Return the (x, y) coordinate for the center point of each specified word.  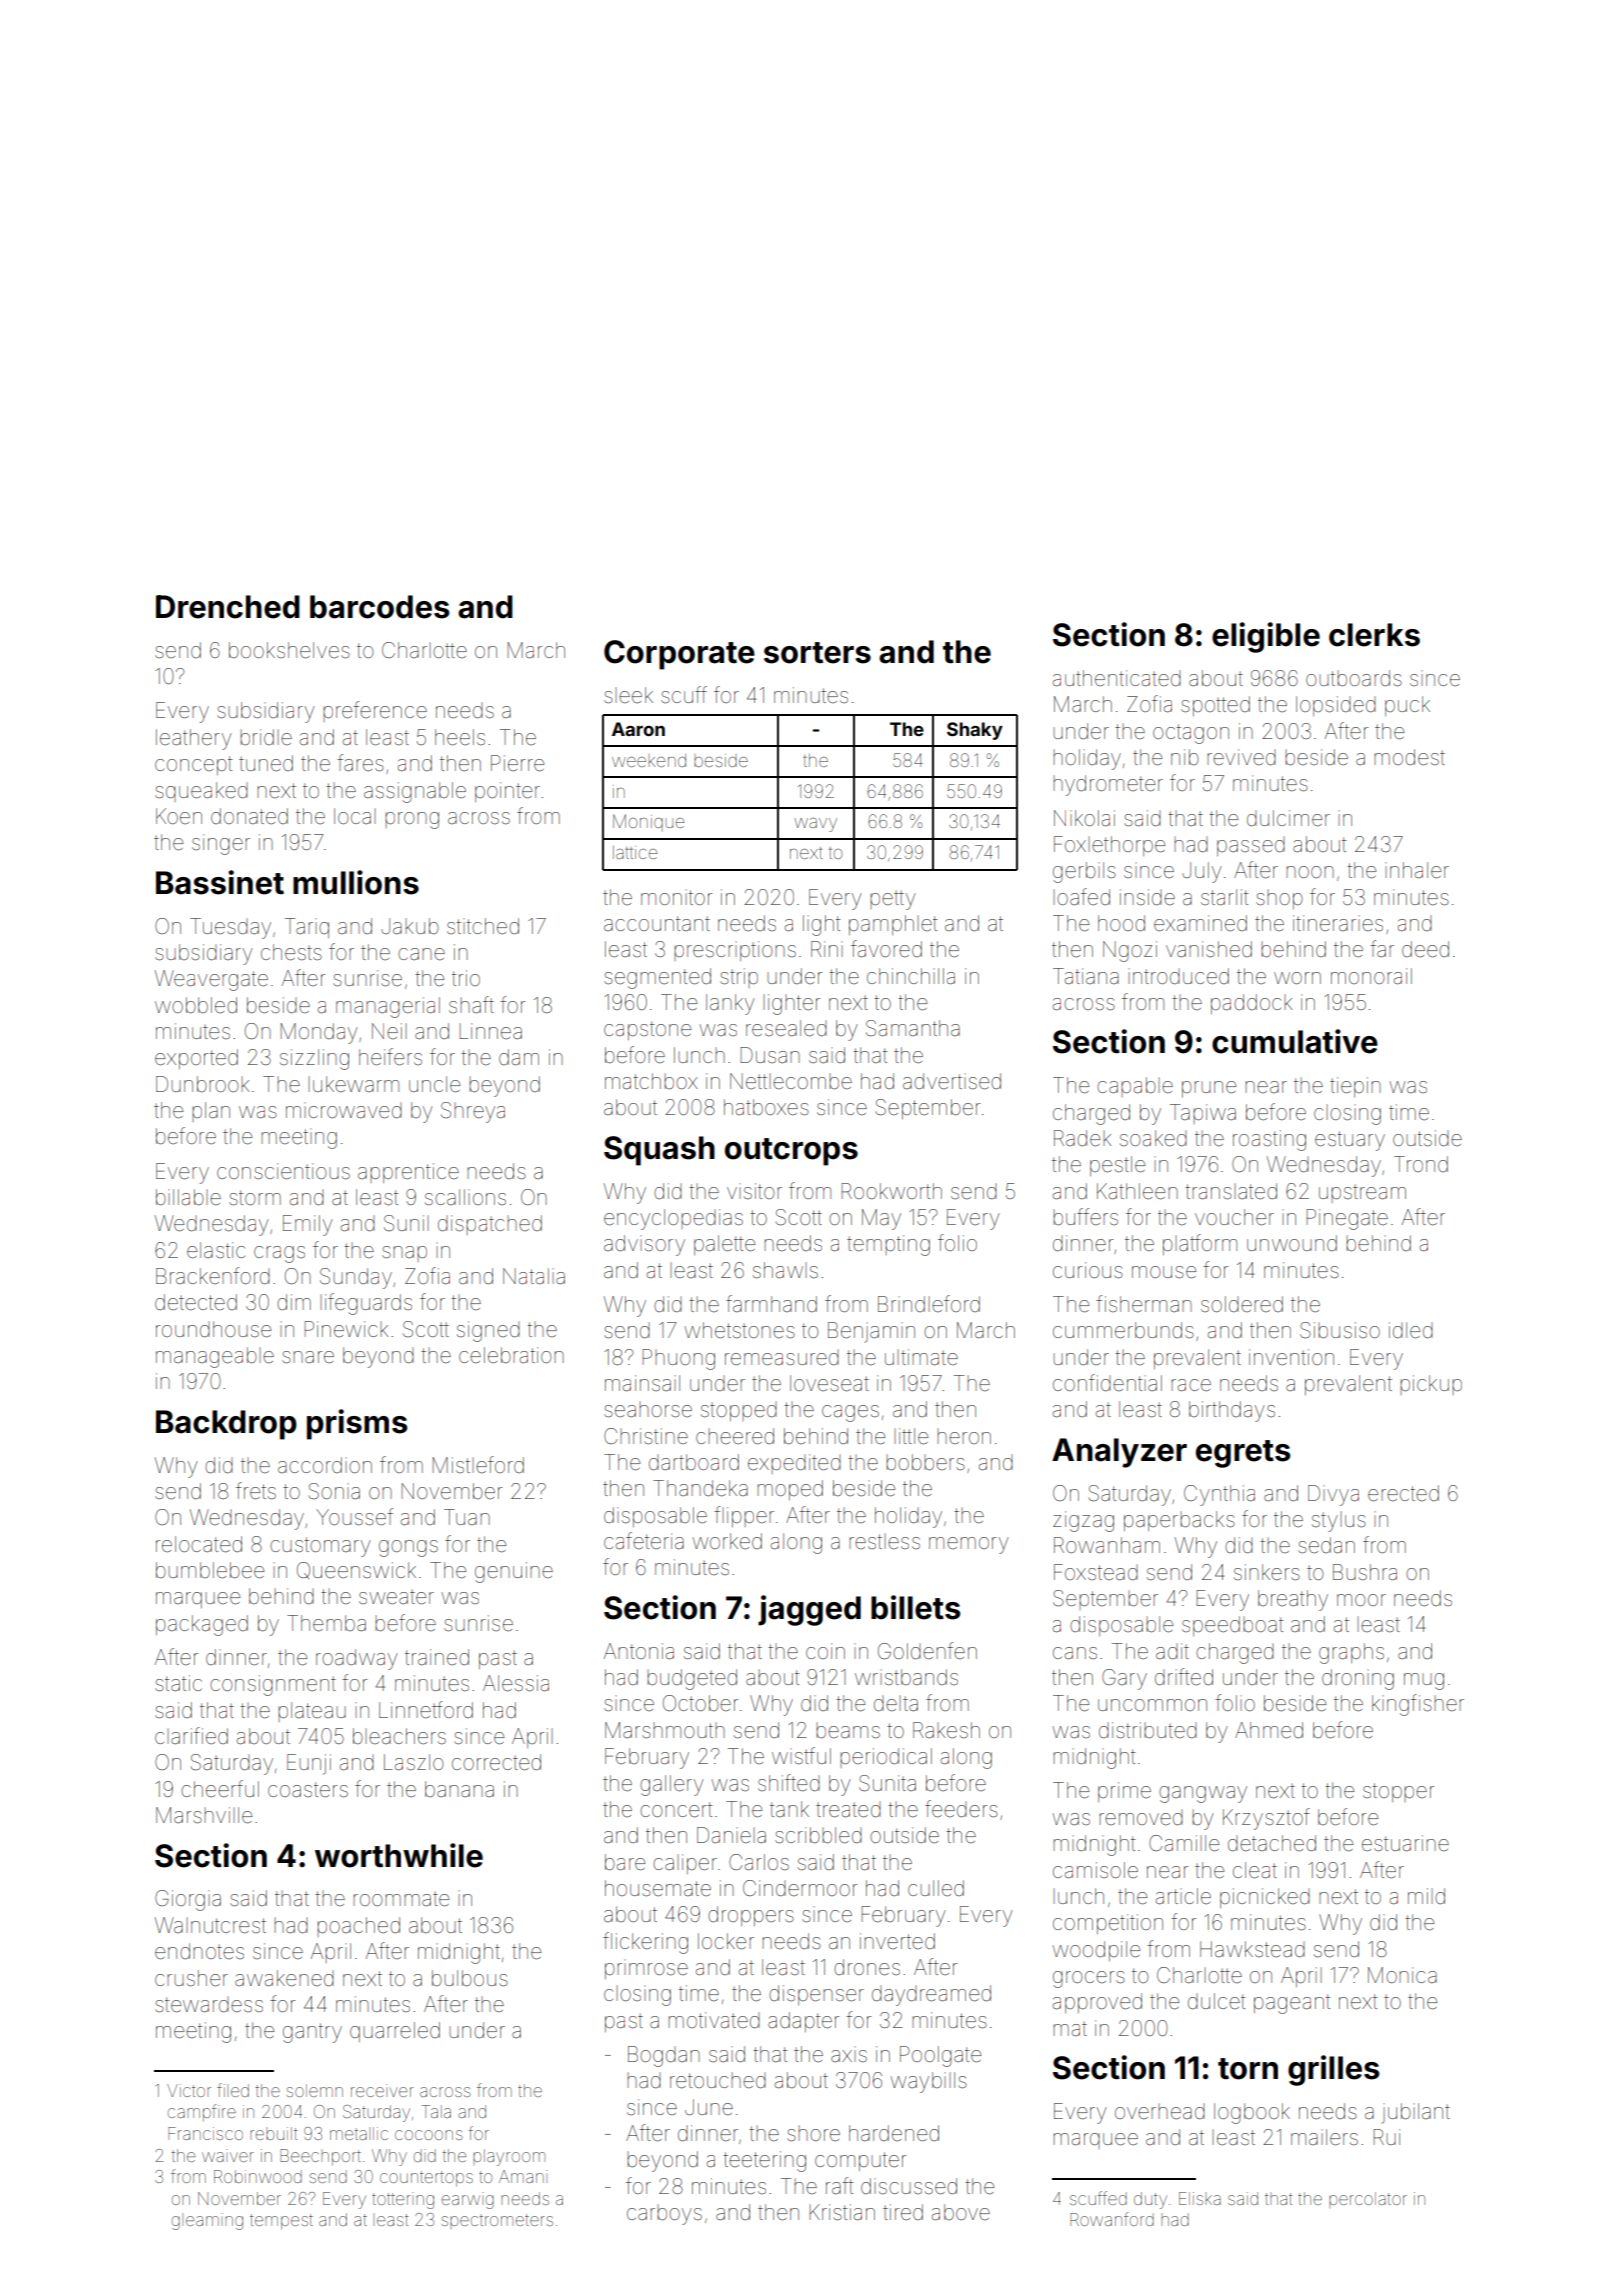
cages (850, 1413)
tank (789, 1809)
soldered (1242, 1304)
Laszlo (414, 1762)
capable (1135, 1087)
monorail (1371, 976)
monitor (676, 897)
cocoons (429, 2135)
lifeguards (366, 1304)
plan (211, 1112)
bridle (266, 737)
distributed (1148, 1730)
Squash (659, 1151)
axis (849, 2054)
